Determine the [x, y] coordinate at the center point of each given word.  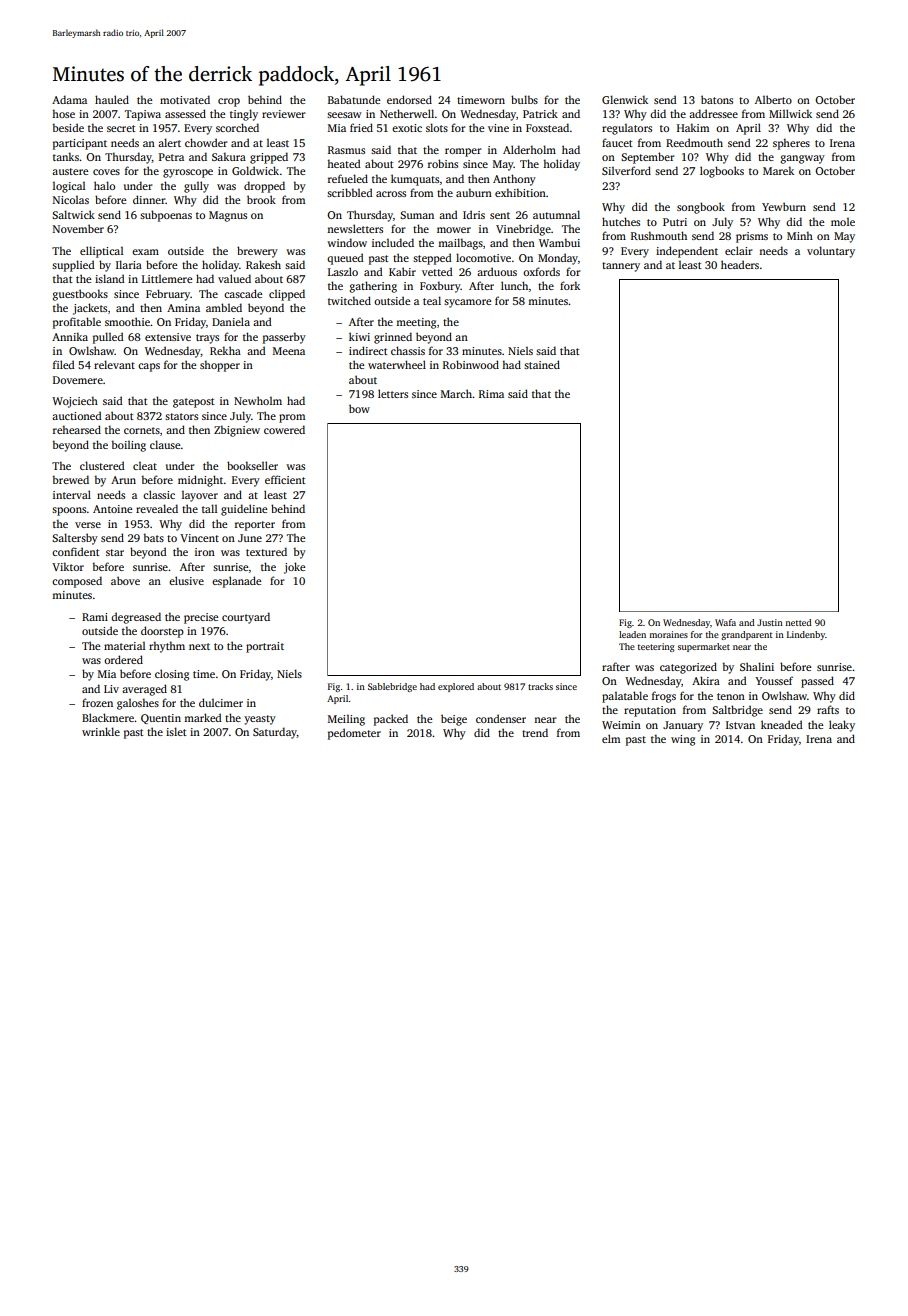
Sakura [229, 156]
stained [542, 364]
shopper [220, 366]
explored [456, 687]
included [393, 242]
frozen [97, 702]
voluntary [831, 252]
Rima [491, 394]
